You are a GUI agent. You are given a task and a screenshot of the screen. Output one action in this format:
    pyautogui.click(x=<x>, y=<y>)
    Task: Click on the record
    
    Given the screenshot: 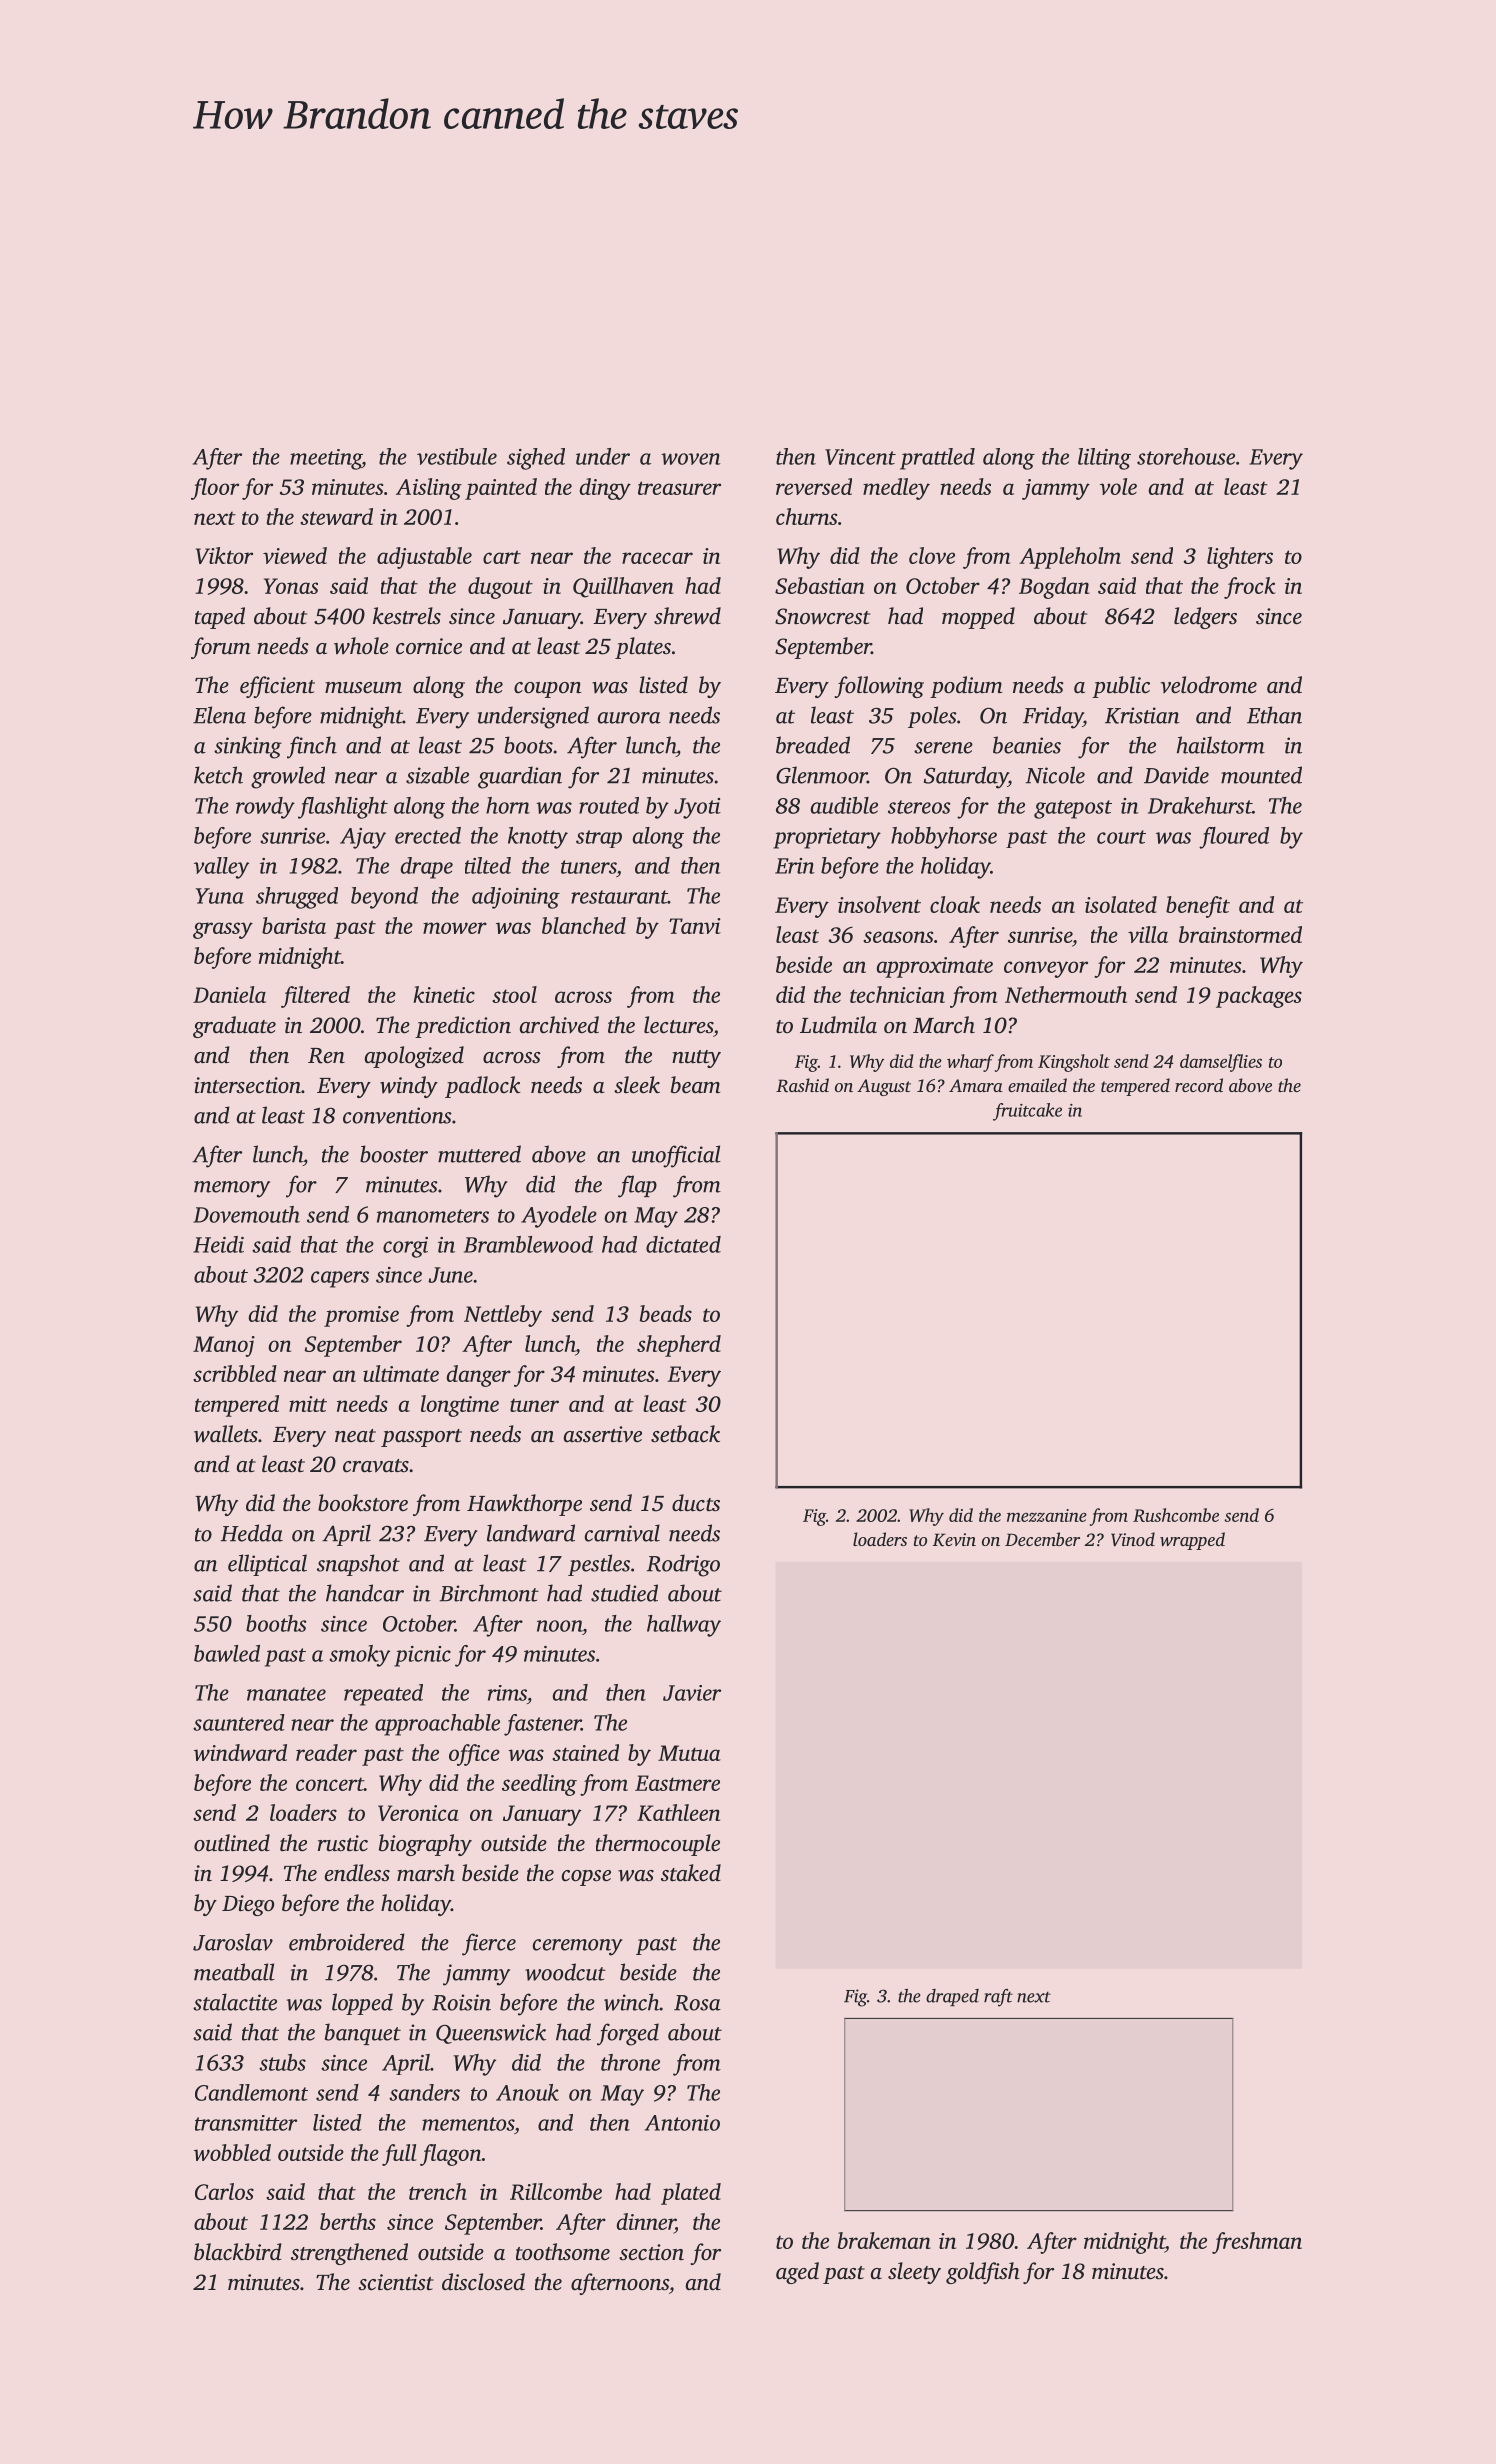 What is the action you would take?
    pyautogui.click(x=1199, y=1085)
